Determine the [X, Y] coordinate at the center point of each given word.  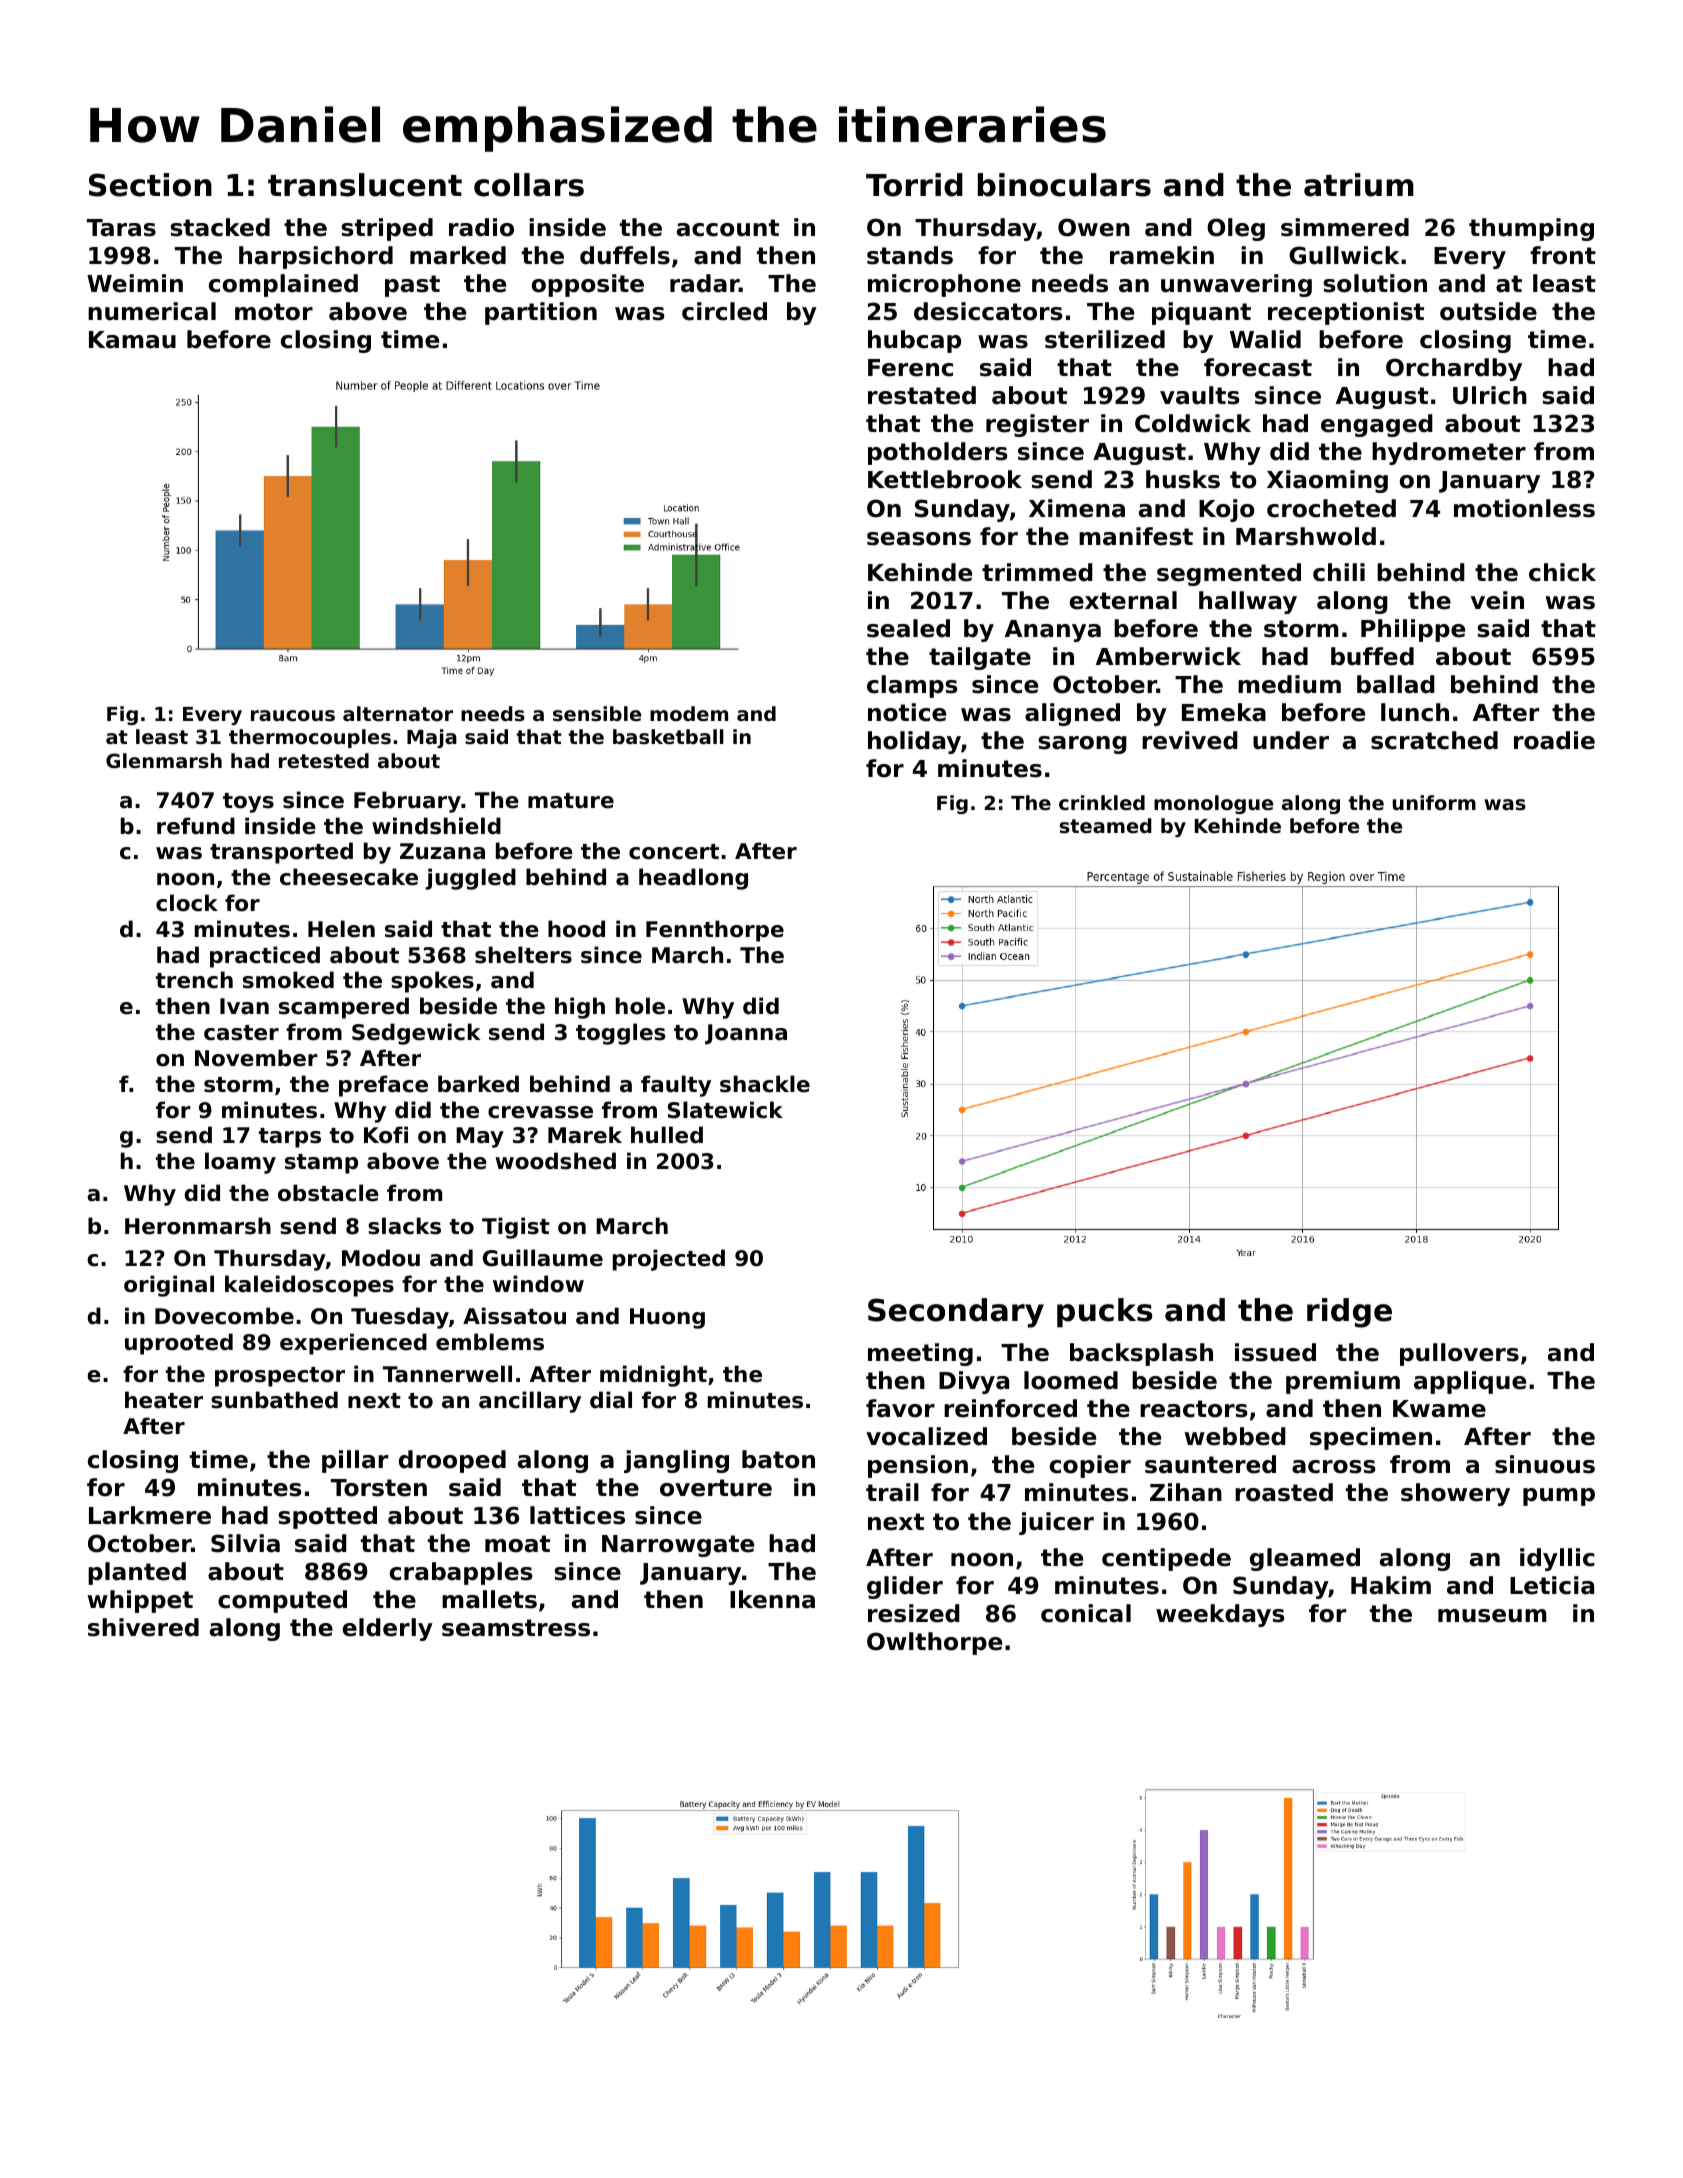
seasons [919, 539]
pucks [1104, 1313]
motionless [1524, 508]
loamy [240, 1163]
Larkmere [150, 1515]
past [412, 286]
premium [1343, 1382]
